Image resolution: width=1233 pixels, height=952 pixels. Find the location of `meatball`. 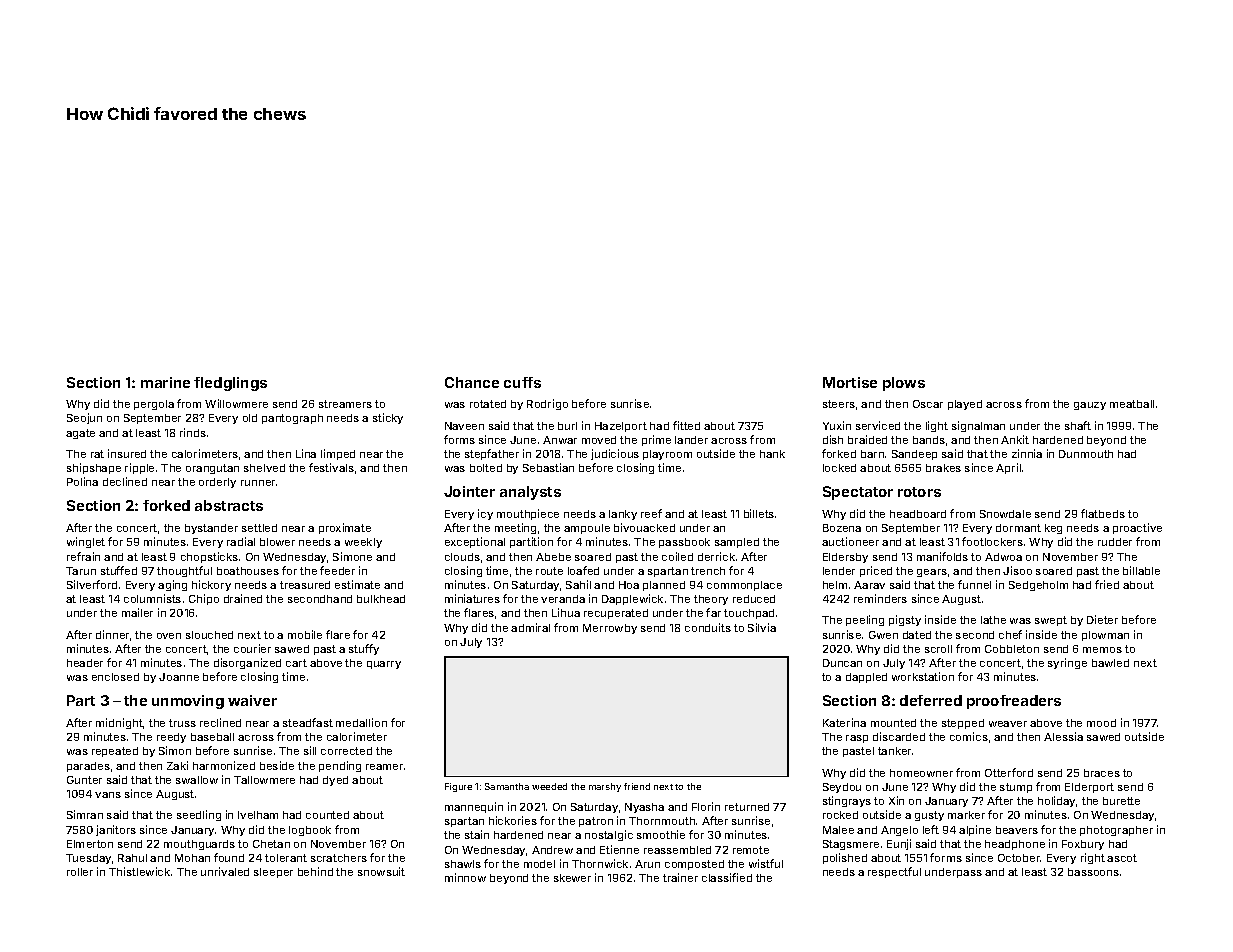

meatball is located at coordinates (1132, 404).
